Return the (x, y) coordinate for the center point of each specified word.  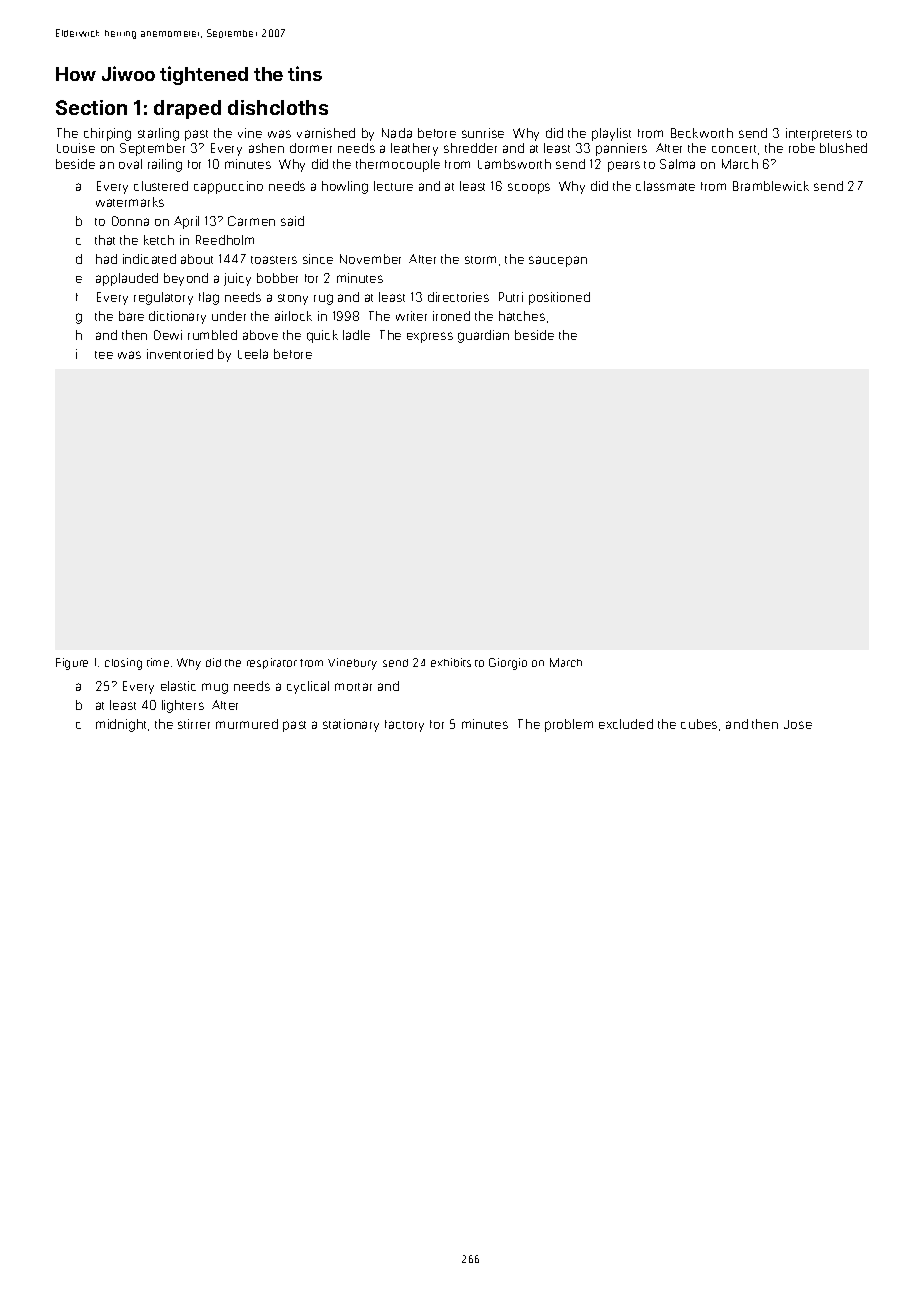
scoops (529, 188)
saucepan (558, 261)
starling (158, 134)
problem (569, 725)
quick (322, 336)
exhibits (451, 662)
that (105, 240)
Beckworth (702, 133)
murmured (247, 724)
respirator (272, 663)
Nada (397, 133)
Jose (798, 724)
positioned (559, 298)
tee (104, 355)
